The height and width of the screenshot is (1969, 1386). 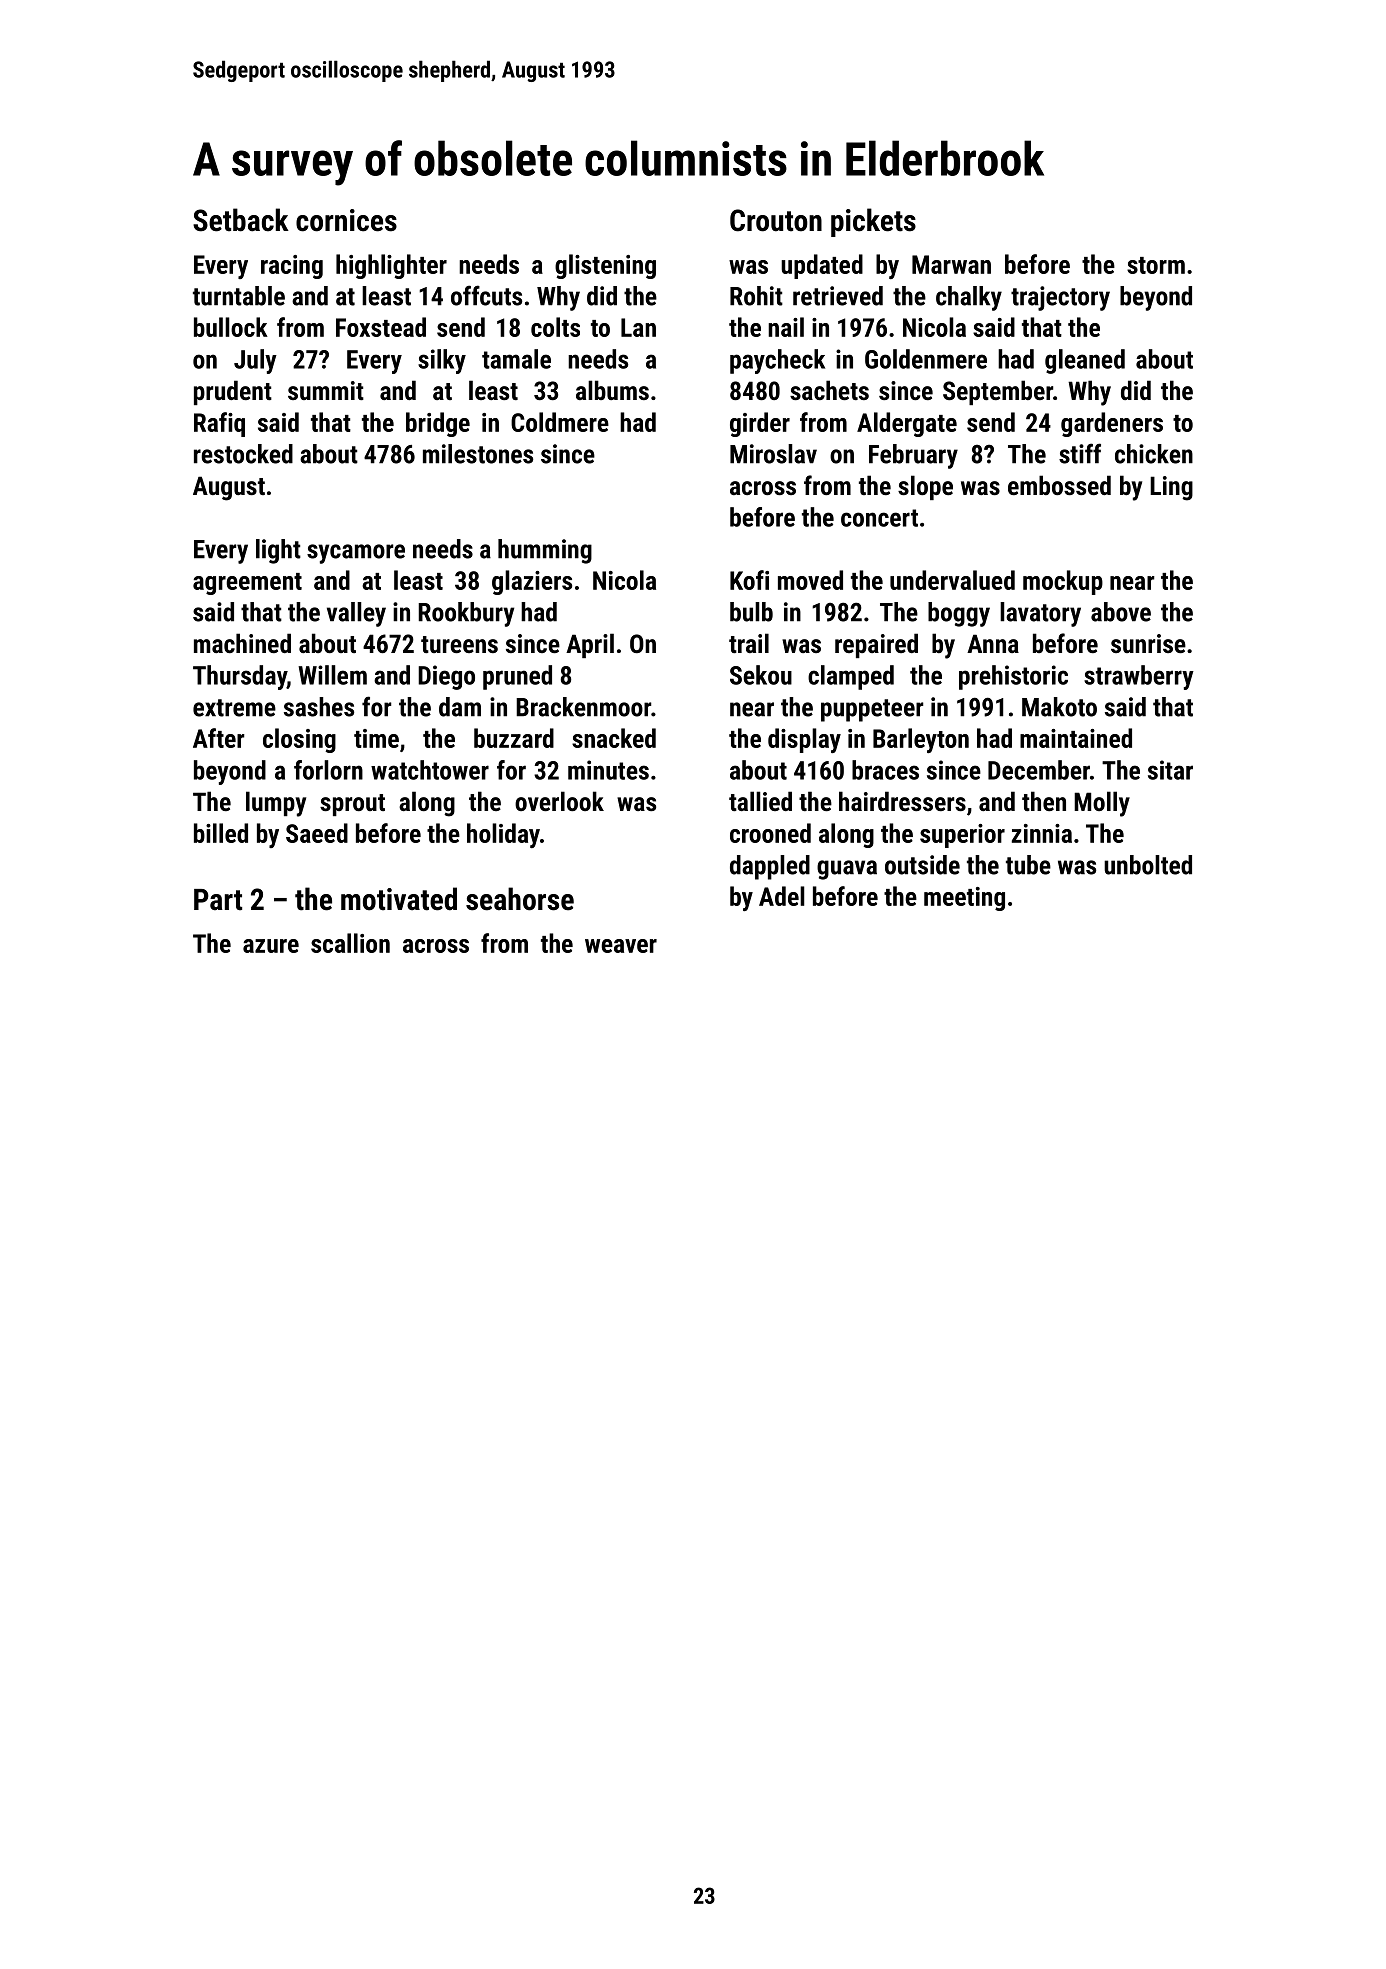 What do you see at coordinates (776, 220) in the screenshot?
I see `Crouton` at bounding box center [776, 220].
